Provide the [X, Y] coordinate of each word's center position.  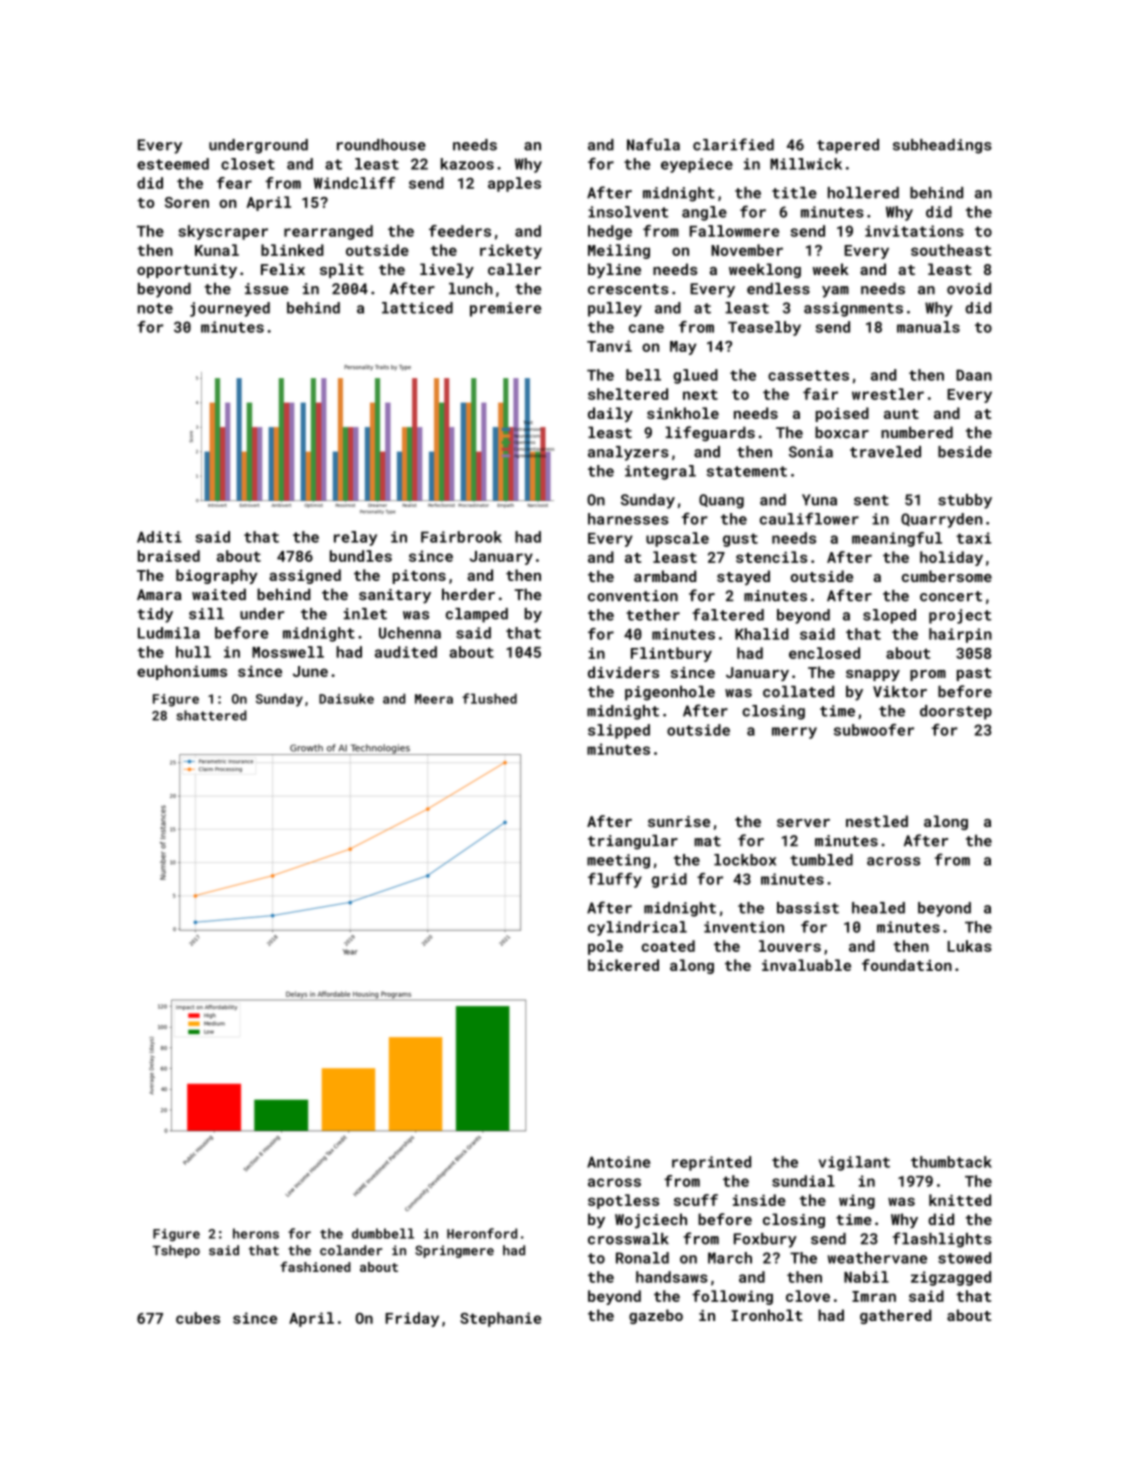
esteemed [173, 164]
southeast [951, 250]
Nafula [653, 144]
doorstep [956, 712]
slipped [619, 731]
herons [256, 1233]
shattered [211, 715]
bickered [623, 965]
